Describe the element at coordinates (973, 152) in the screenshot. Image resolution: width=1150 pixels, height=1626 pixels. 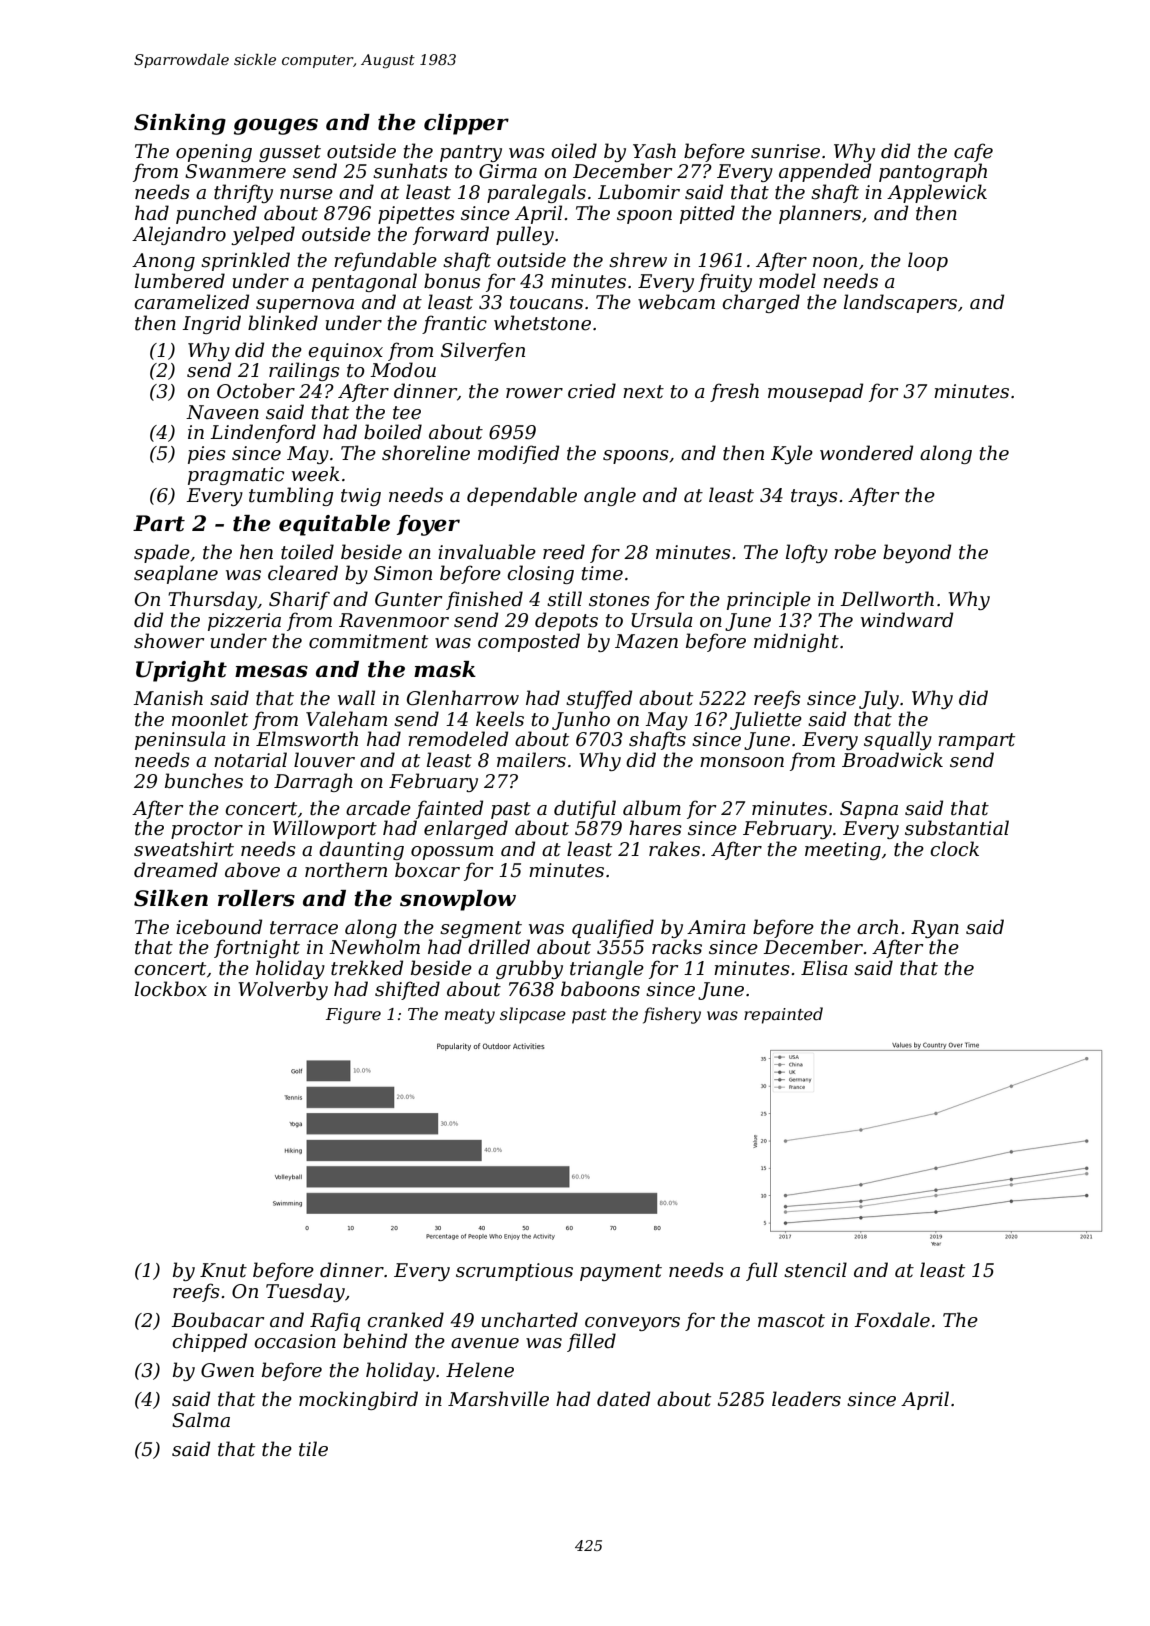
I see `cafe` at that location.
